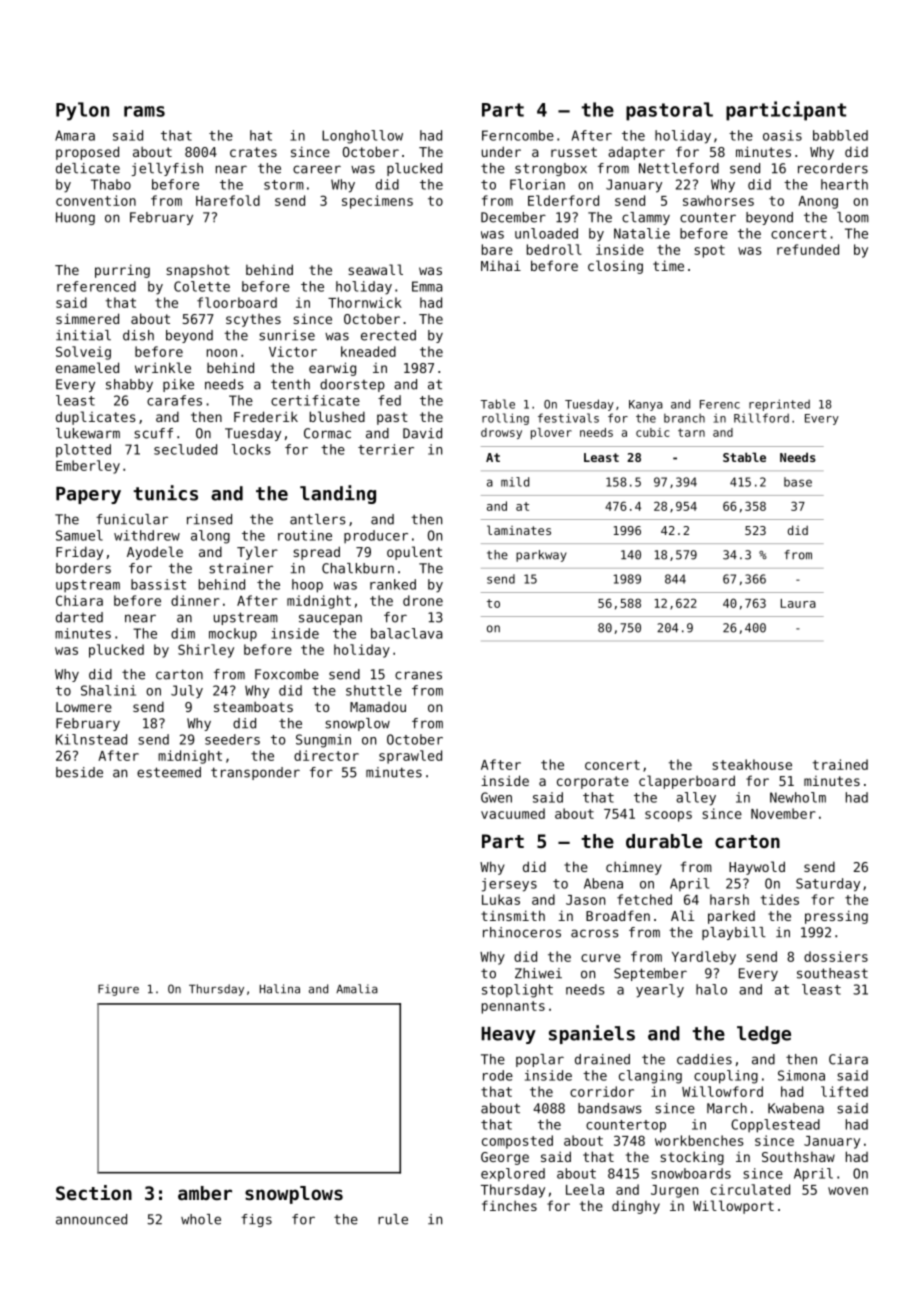 Image resolution: width=924 pixels, height=1308 pixels. Describe the element at coordinates (326, 755) in the image. I see `director` at that location.
